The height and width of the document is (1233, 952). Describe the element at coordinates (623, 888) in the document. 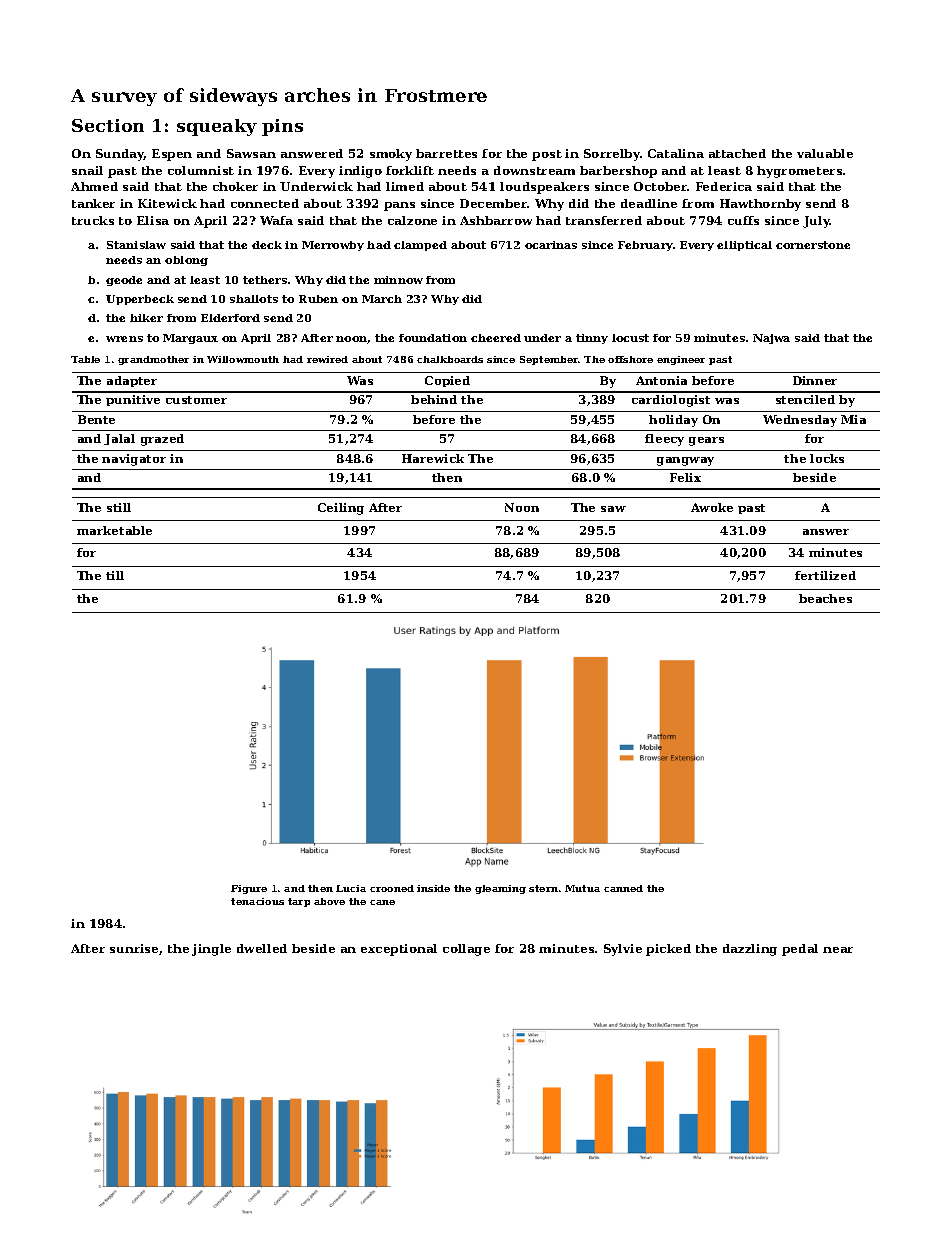

I see `canned` at that location.
